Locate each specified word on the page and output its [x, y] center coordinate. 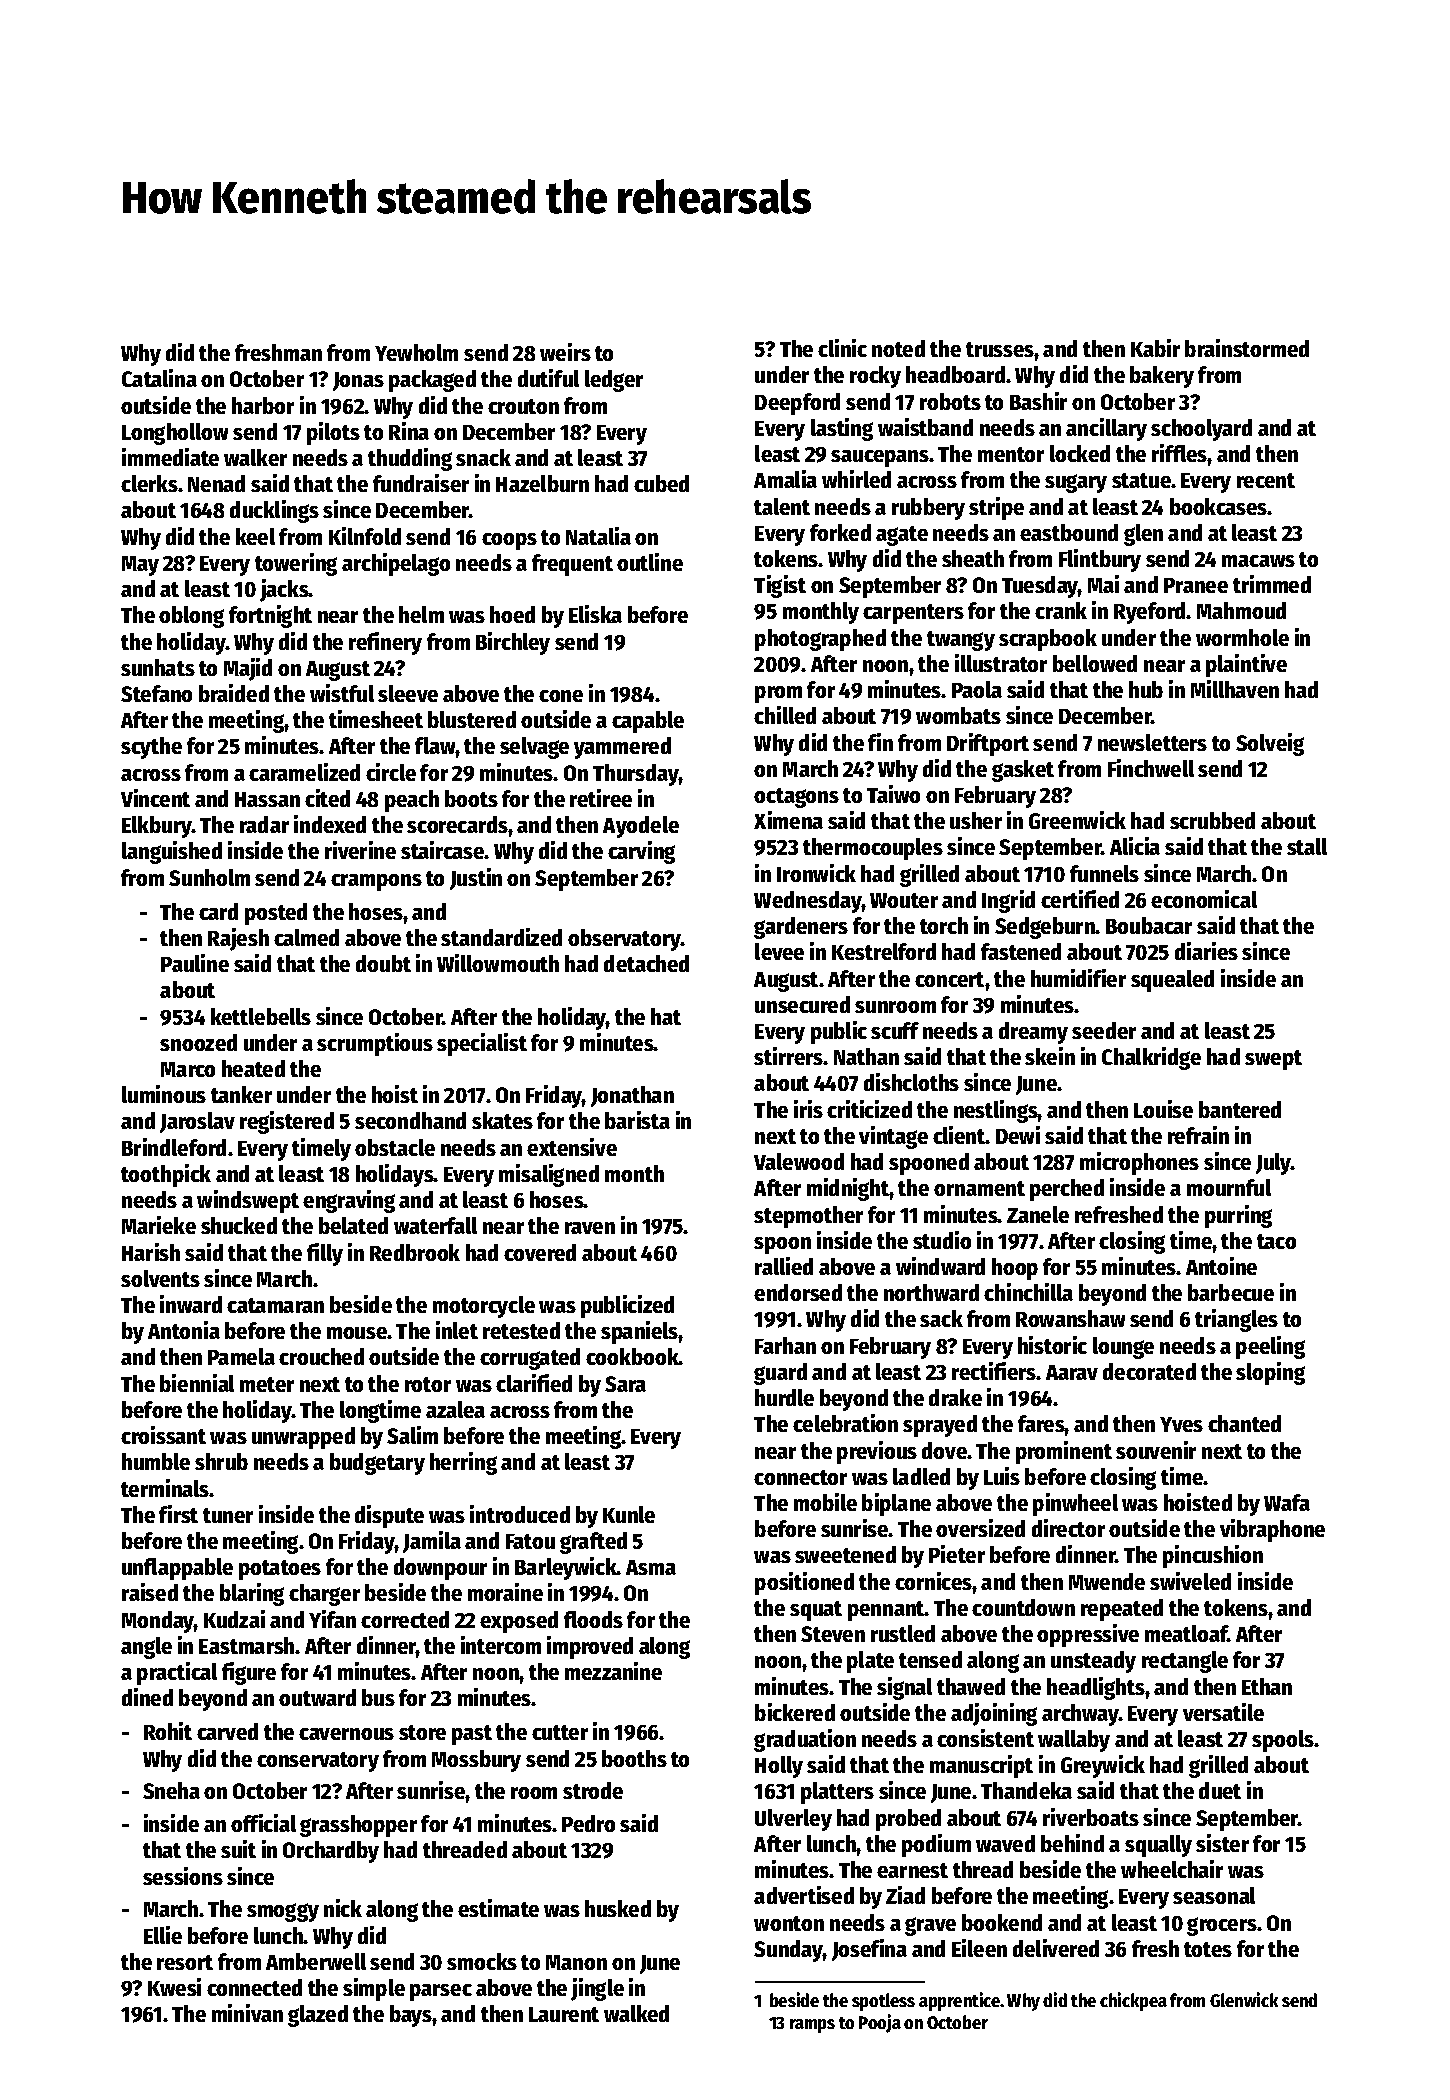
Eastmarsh [246, 1645]
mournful [1229, 1187]
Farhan [785, 1345]
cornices [934, 1581]
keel [255, 536]
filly [325, 1254]
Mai [1103, 584]
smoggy [283, 1912]
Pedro [588, 1823]
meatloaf [1186, 1633]
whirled [856, 479]
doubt [383, 963]
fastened [1021, 951]
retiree [601, 798]
